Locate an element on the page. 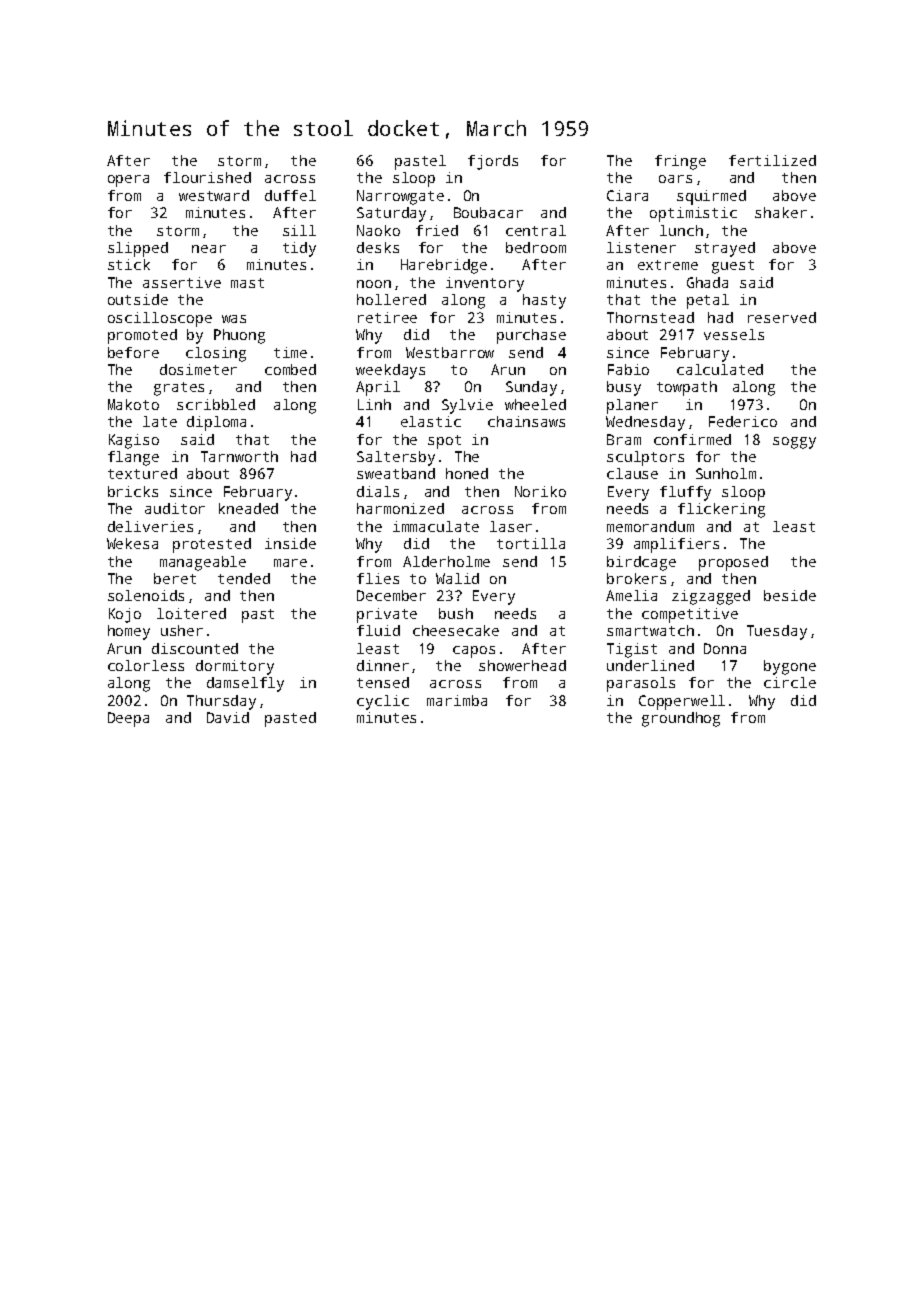 The width and height of the image is (924, 1308). groundhog is located at coordinates (681, 719).
